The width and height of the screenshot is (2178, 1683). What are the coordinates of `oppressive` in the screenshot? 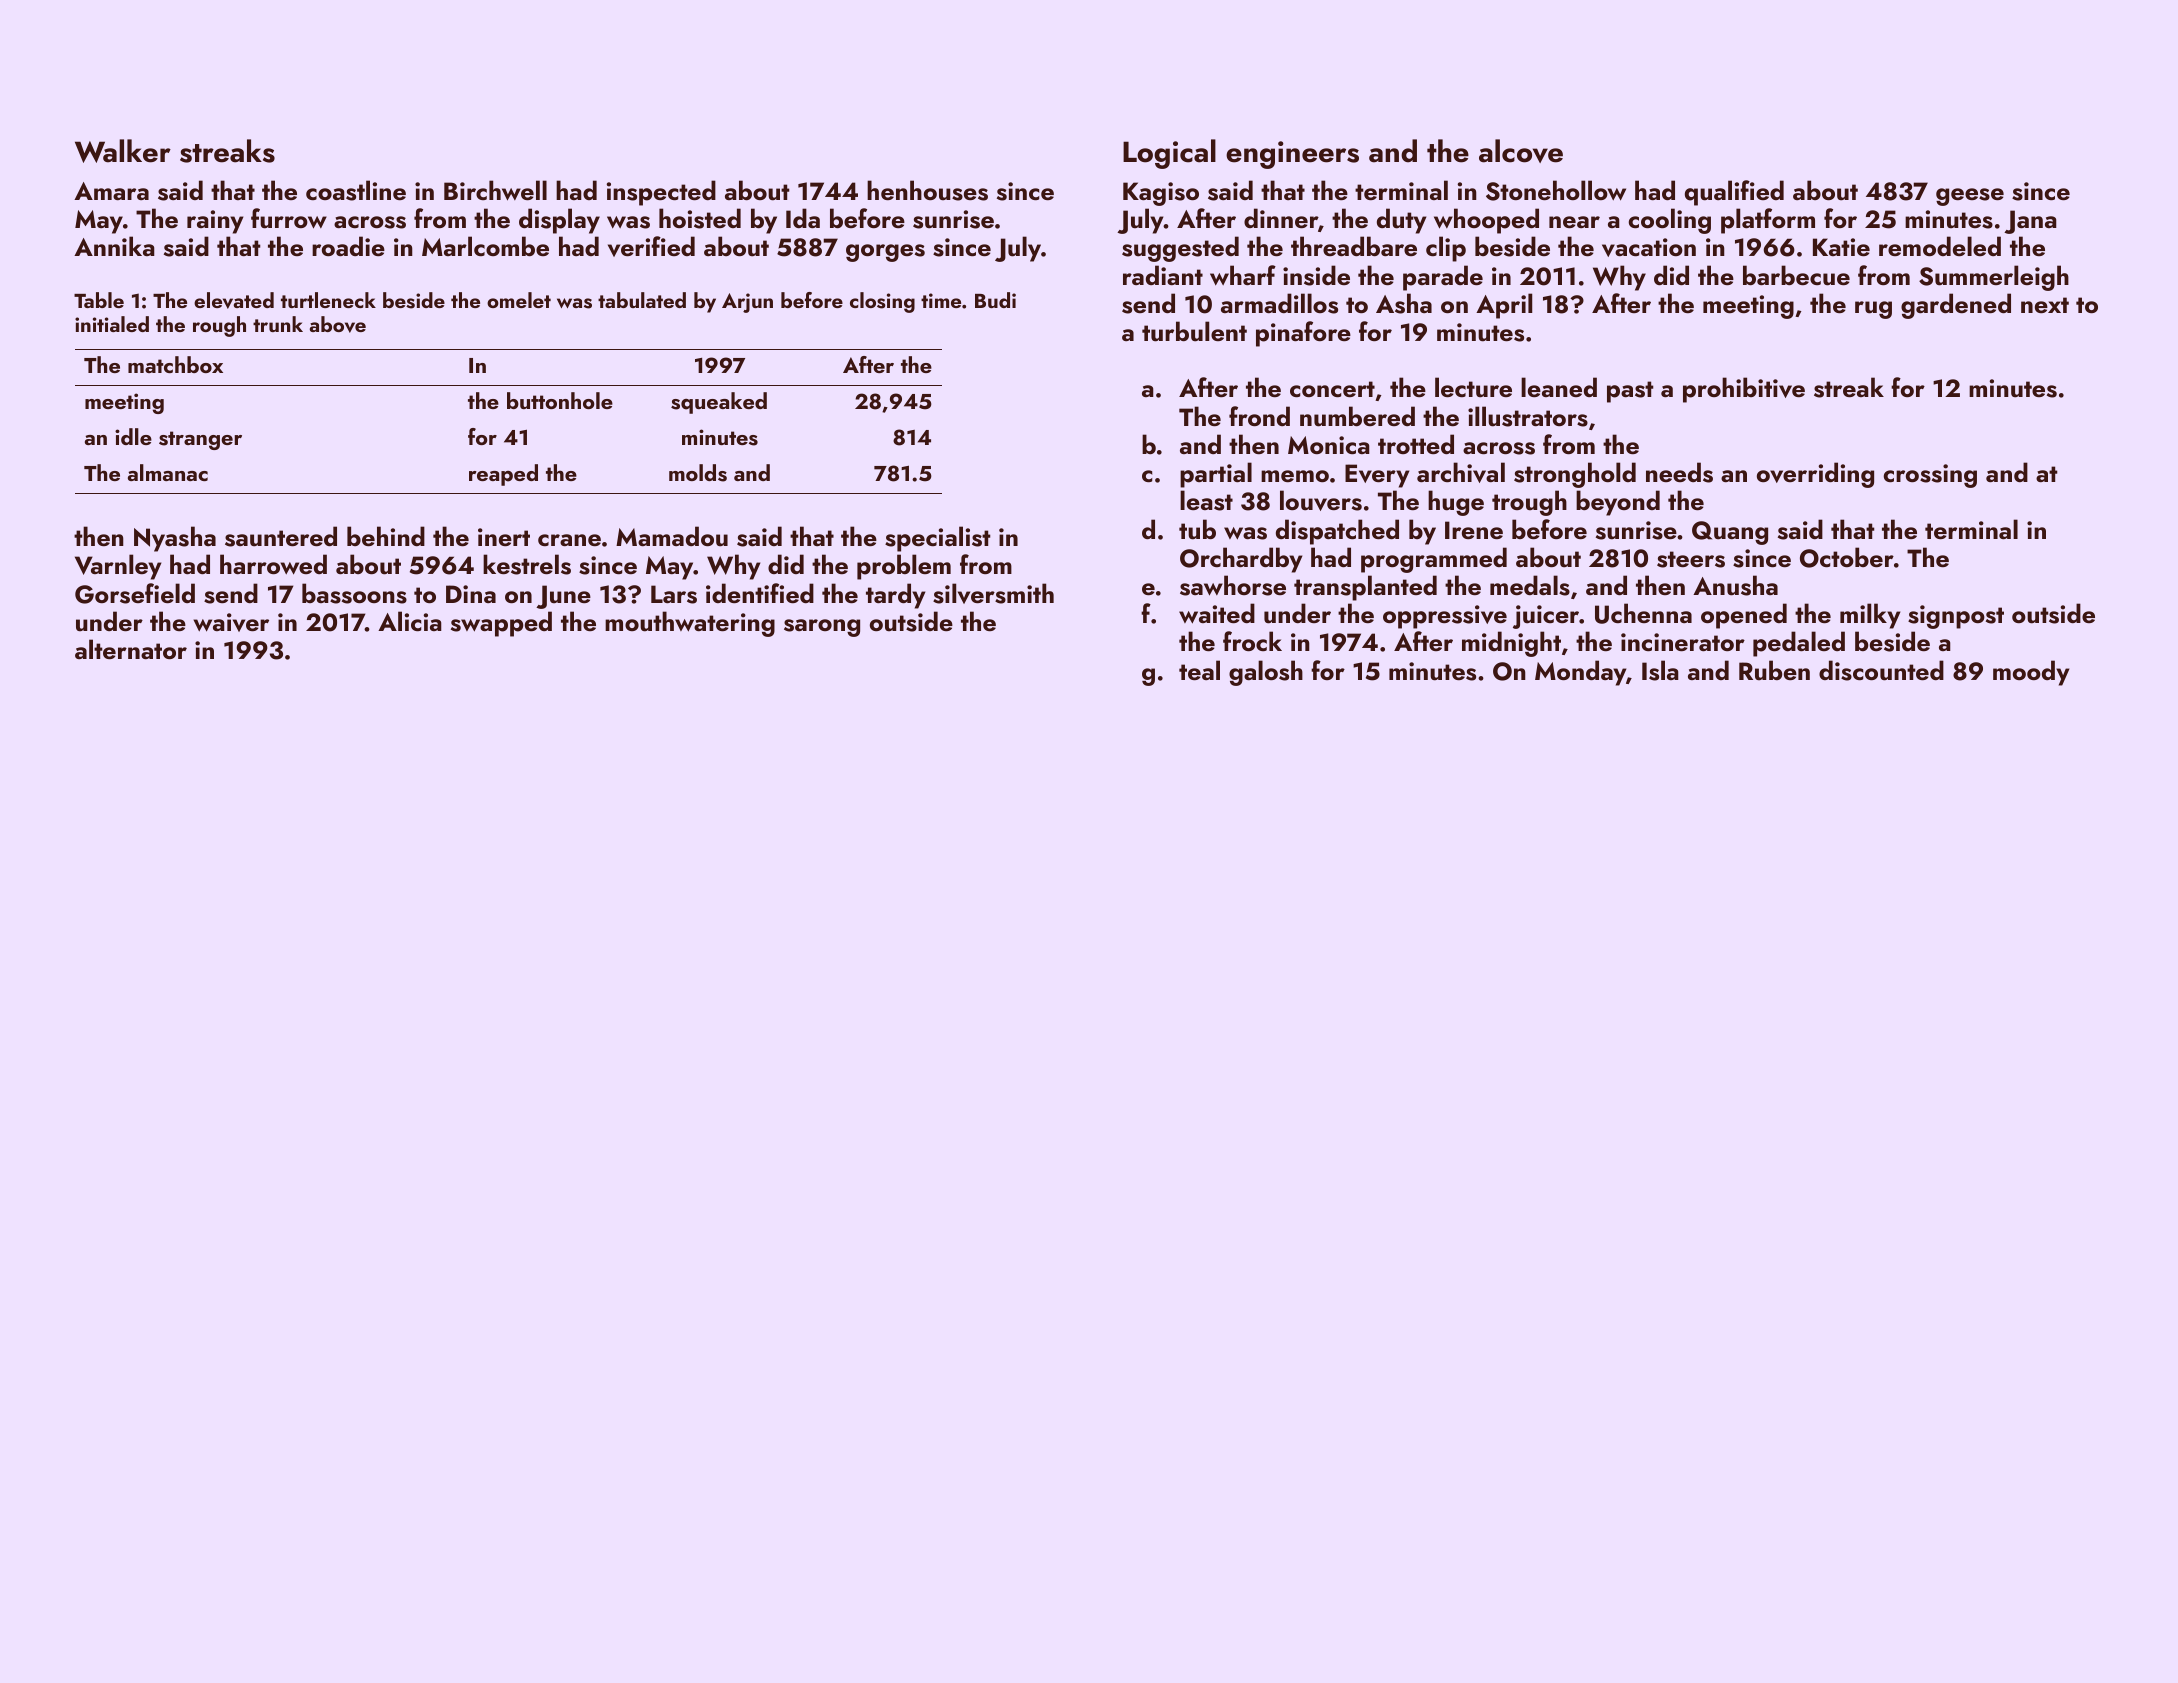 It's located at (1445, 617).
